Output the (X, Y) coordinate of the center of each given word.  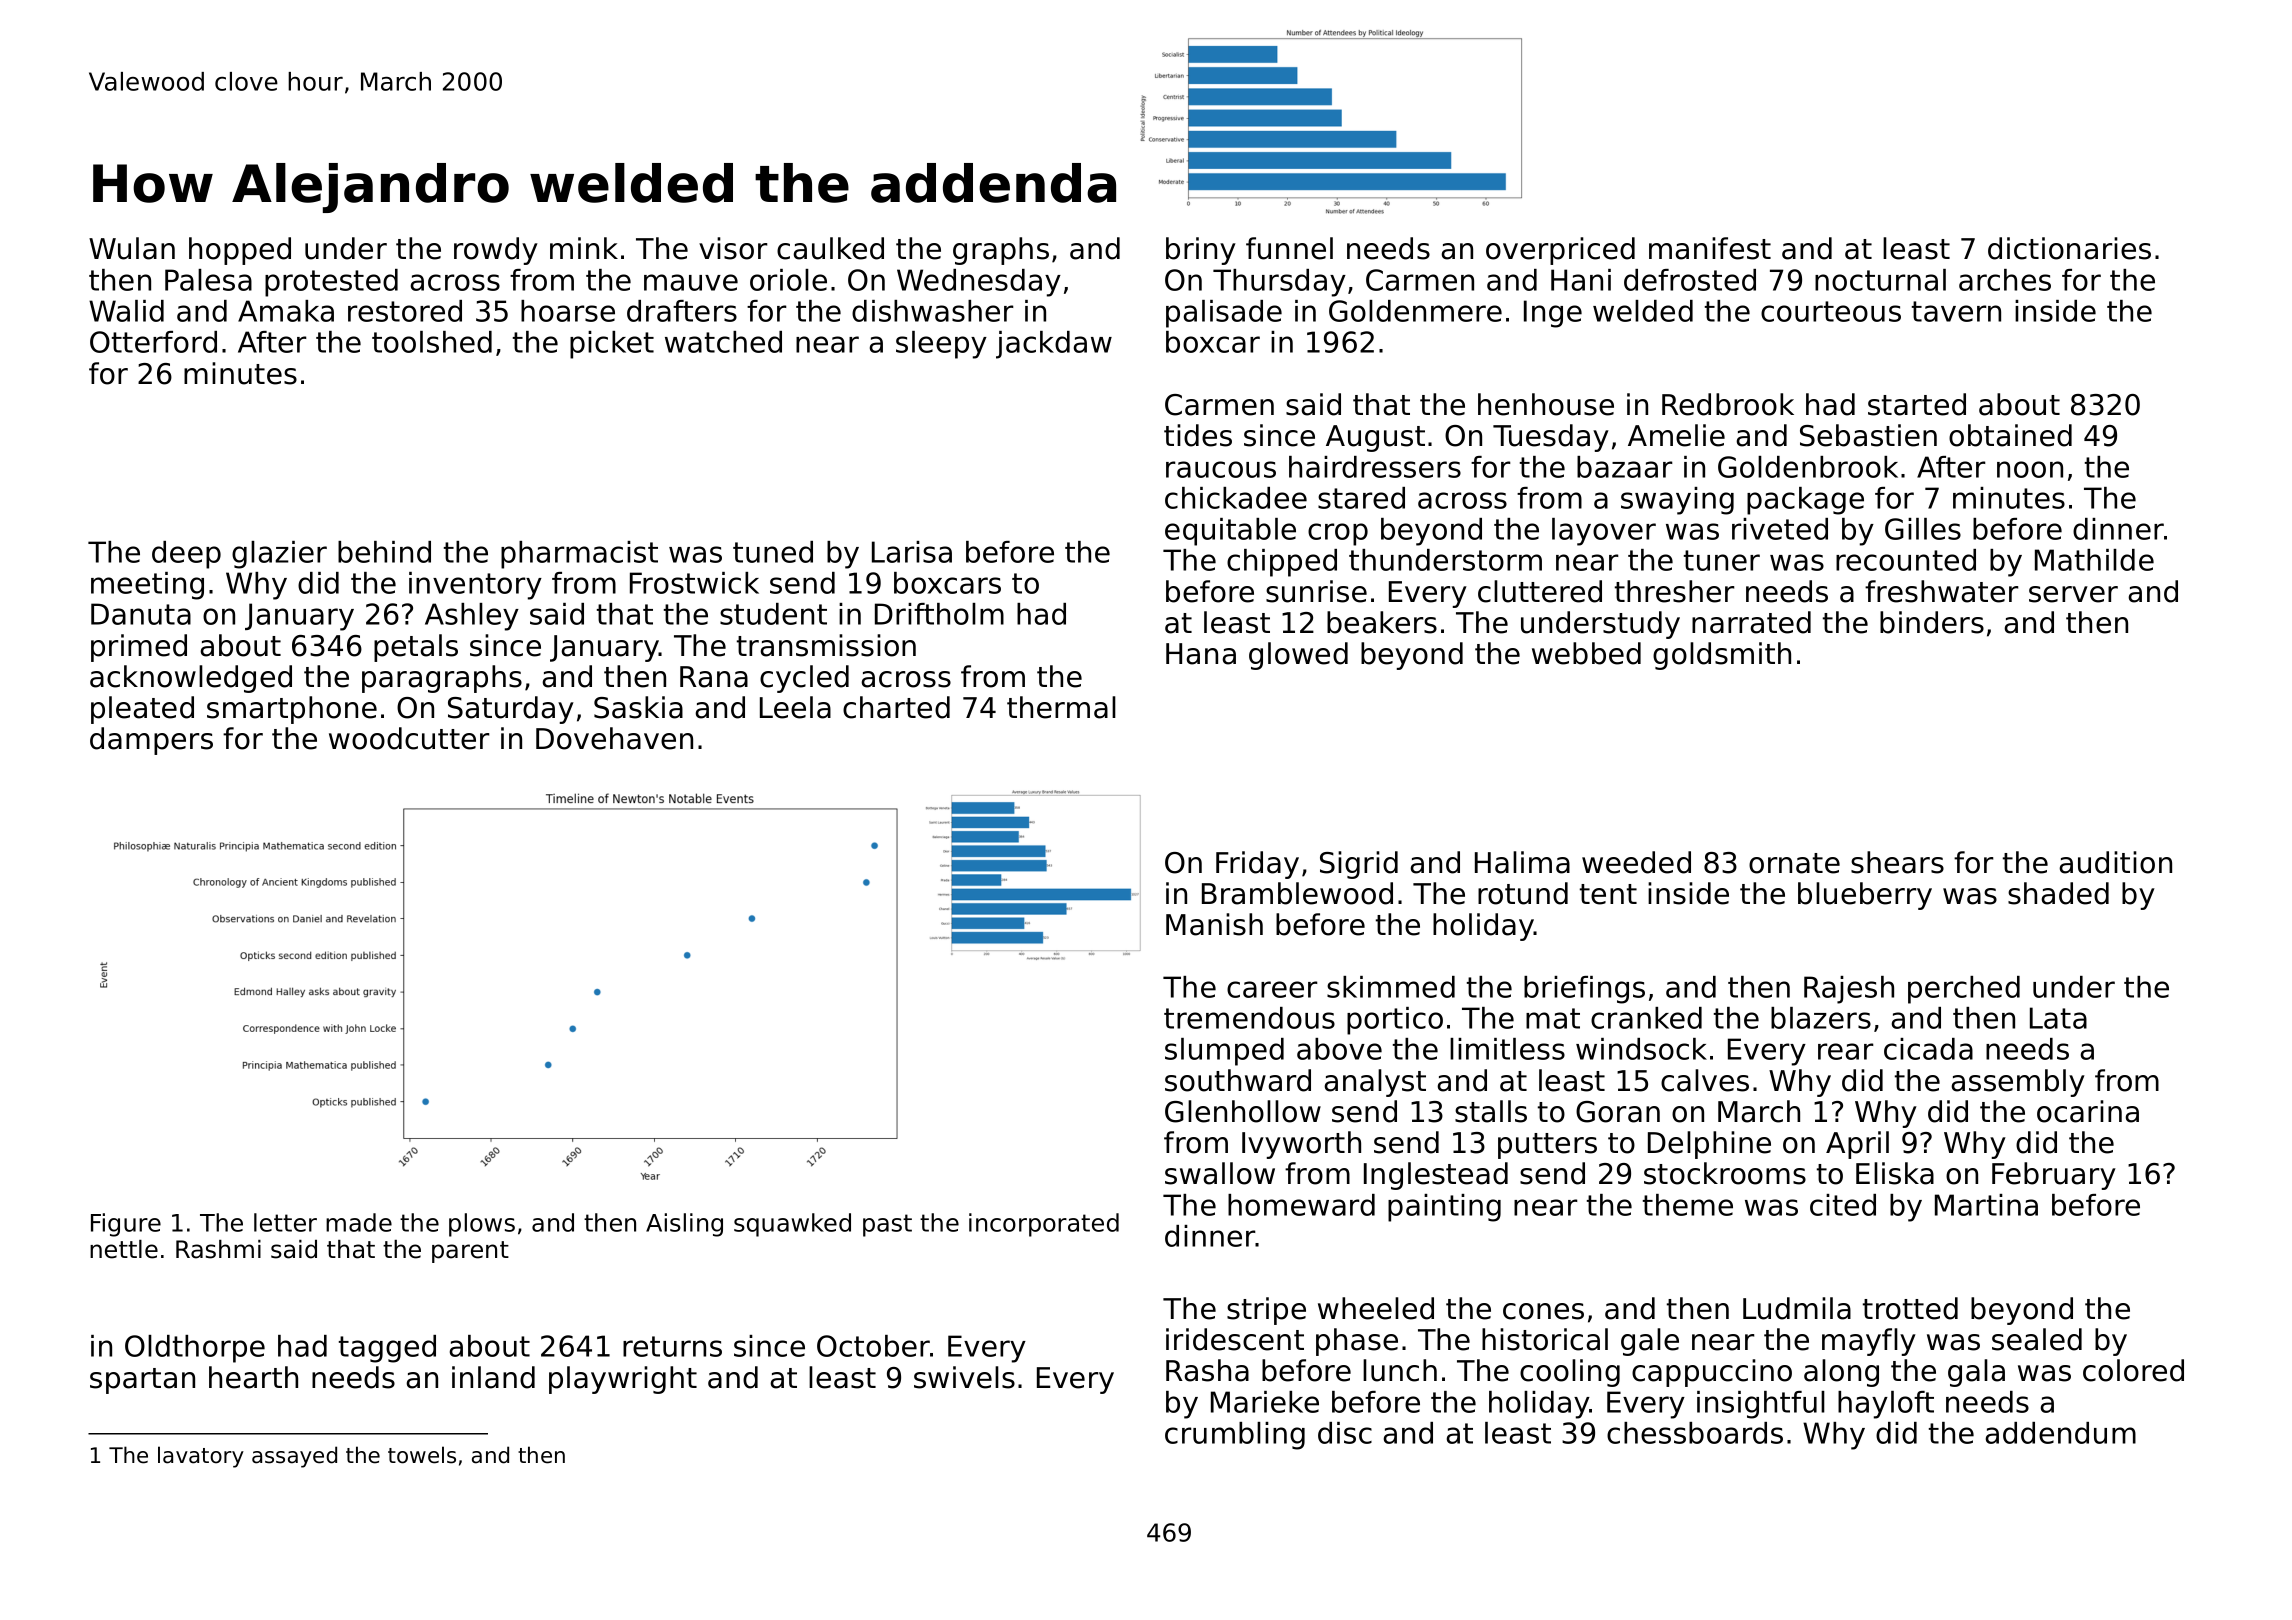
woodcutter (409, 738)
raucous (1221, 469)
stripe (1266, 1311)
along (1841, 1373)
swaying (1677, 501)
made (359, 1222)
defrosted (1690, 280)
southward (1238, 1080)
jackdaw (1054, 345)
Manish (1214, 924)
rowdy (496, 251)
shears (1897, 862)
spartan (142, 1381)
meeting (147, 586)
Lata (2058, 1018)
